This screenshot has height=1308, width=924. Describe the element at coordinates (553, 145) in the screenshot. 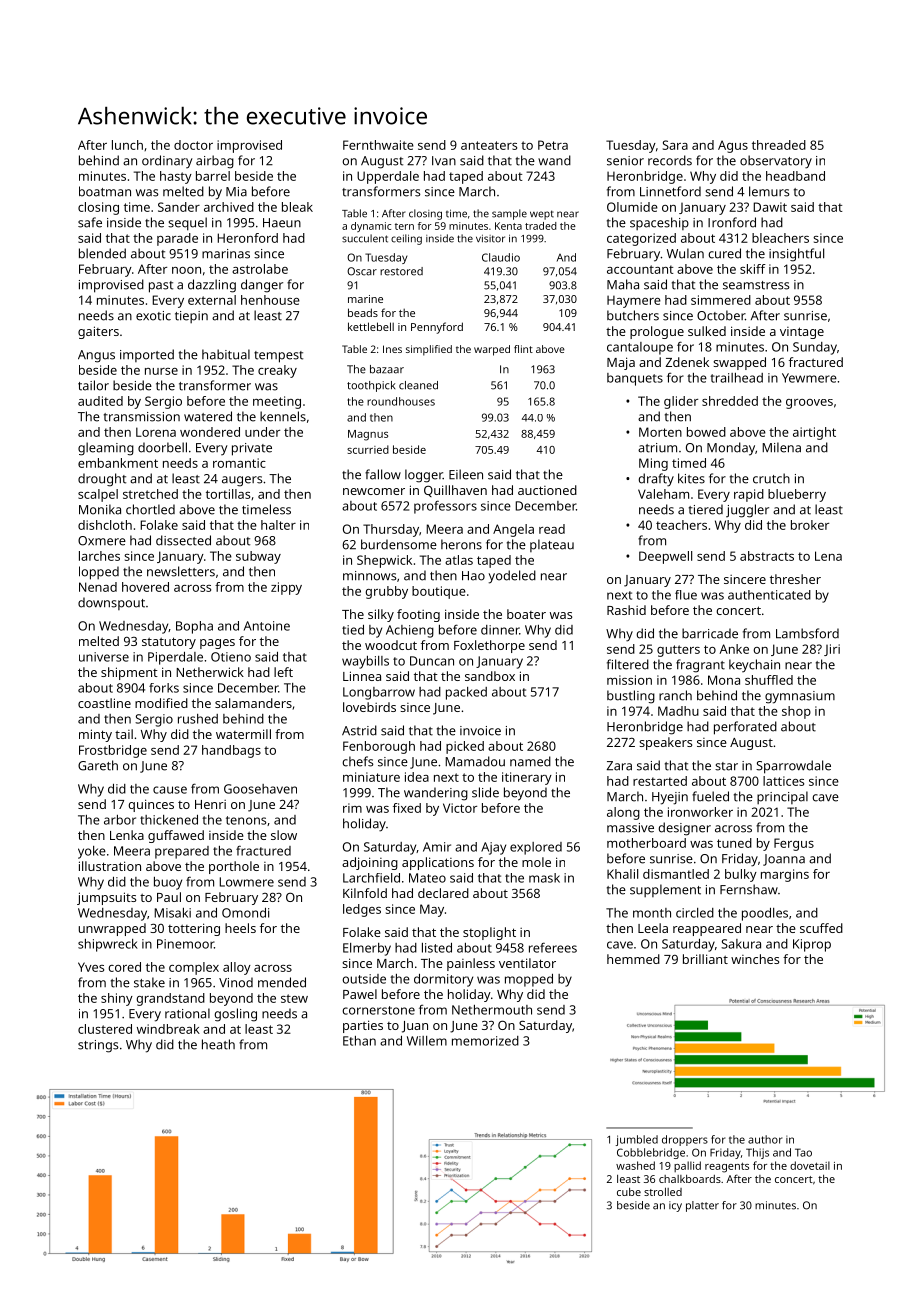

I see `Petra` at that location.
